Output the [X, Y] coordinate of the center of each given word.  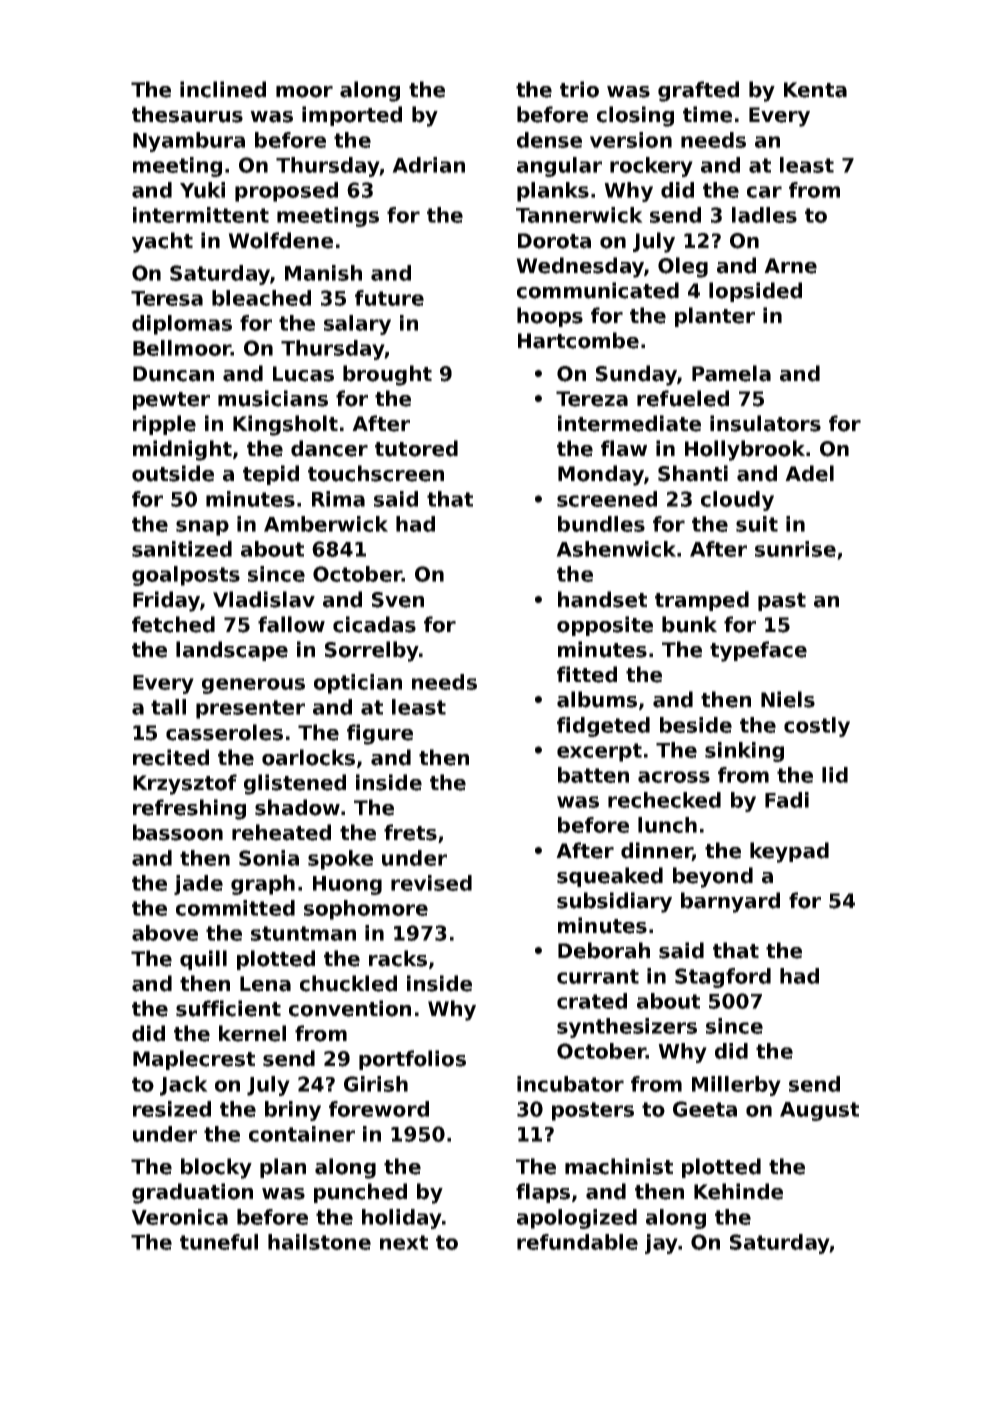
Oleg [683, 267]
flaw [624, 448]
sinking [744, 752]
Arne [790, 266]
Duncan [173, 374]
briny [293, 1111]
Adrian [428, 165]
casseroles [224, 732]
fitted [587, 674]
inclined [223, 89]
